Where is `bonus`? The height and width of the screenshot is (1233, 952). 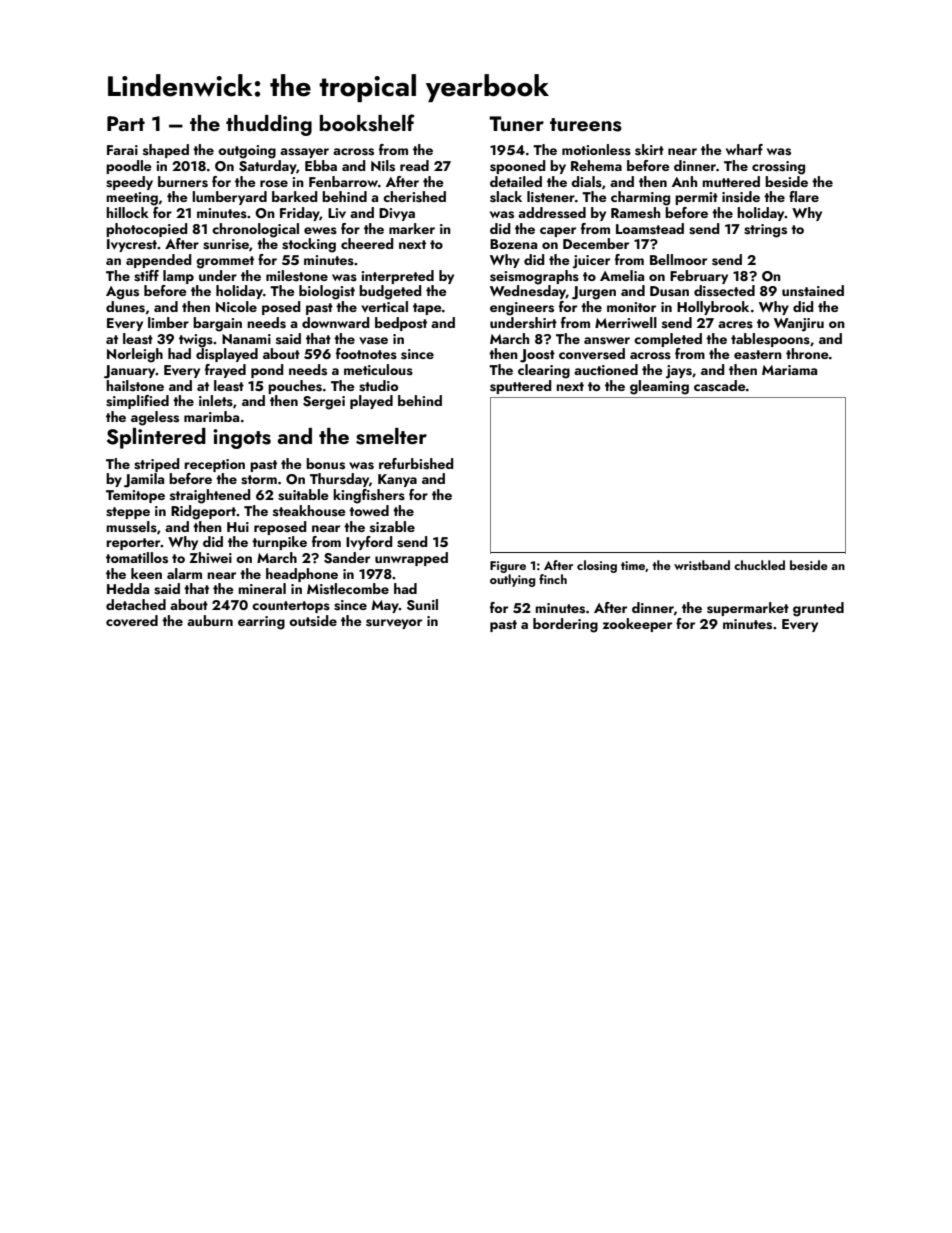
bonus is located at coordinates (325, 464).
